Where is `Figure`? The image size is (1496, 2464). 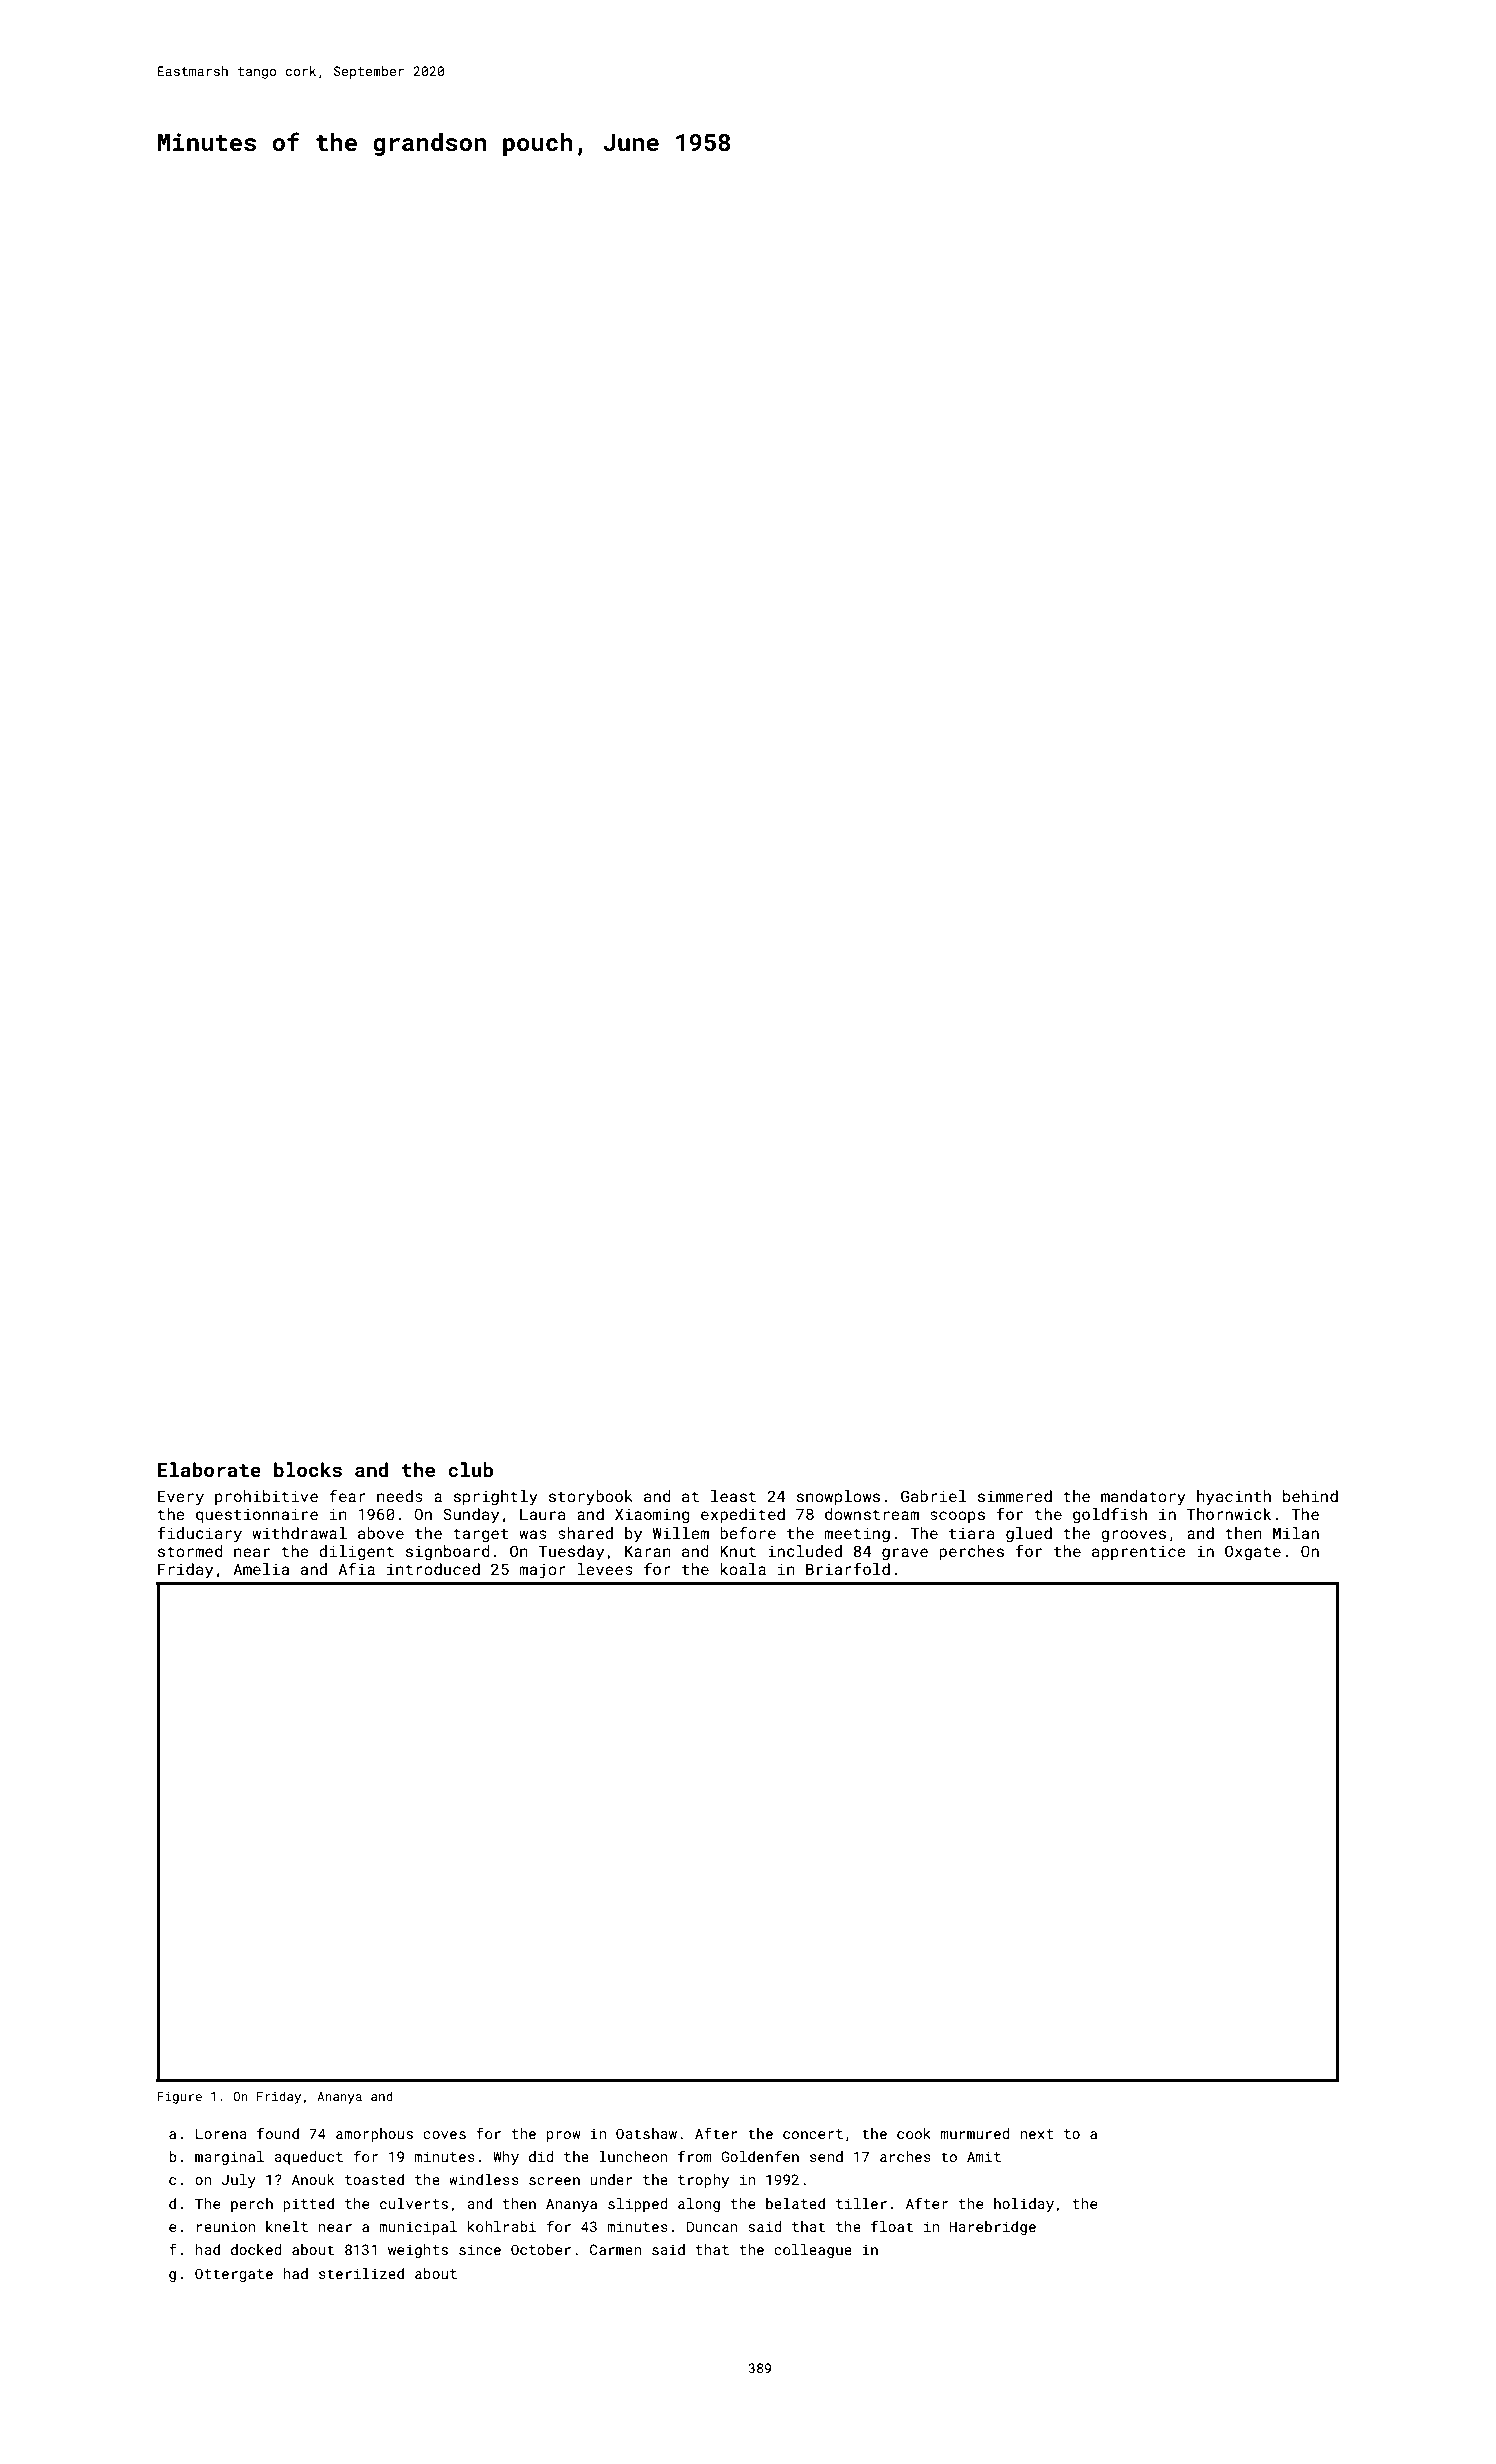
Figure is located at coordinates (180, 2098).
